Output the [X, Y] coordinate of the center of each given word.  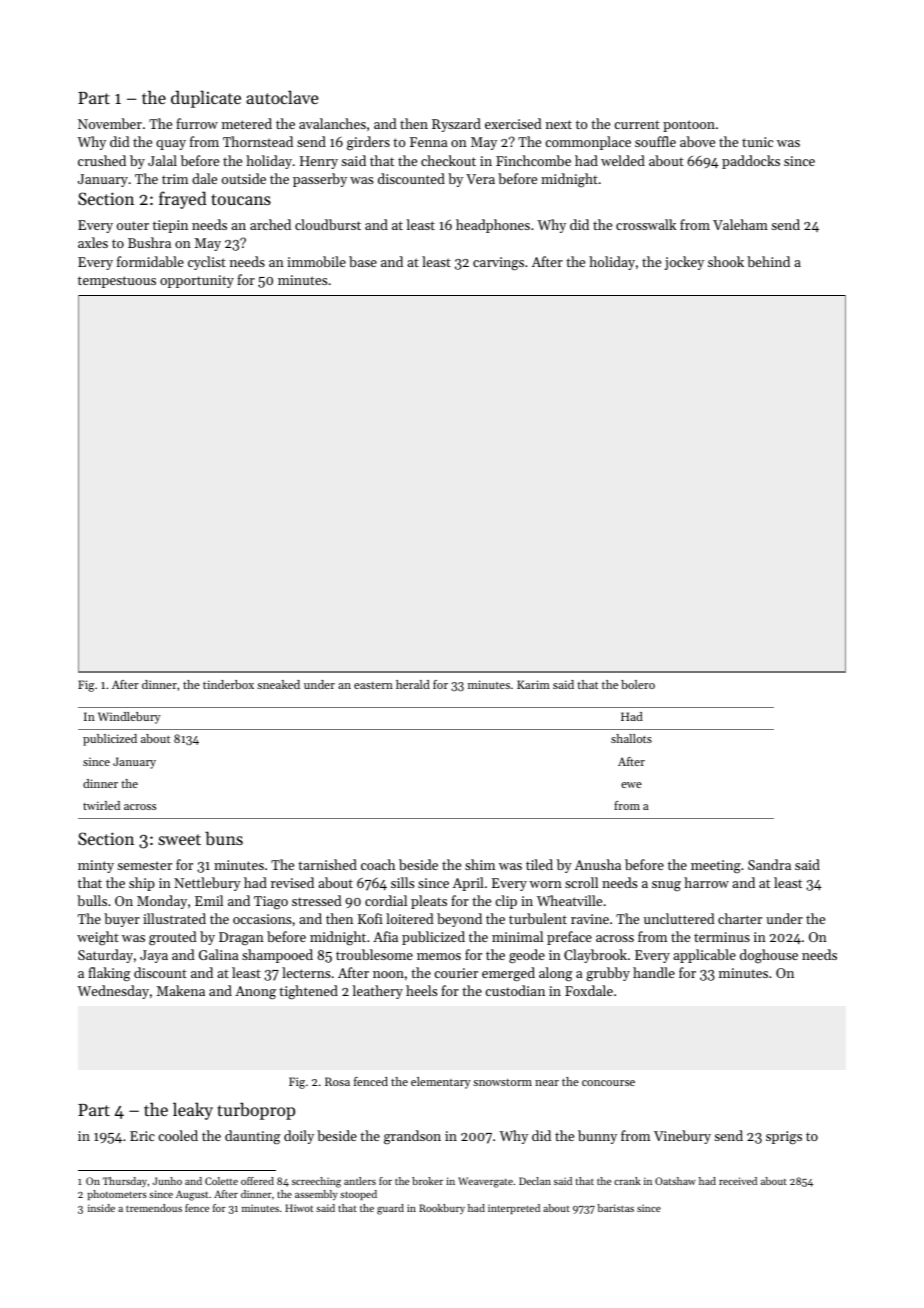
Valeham [740, 224]
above [697, 141]
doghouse [769, 956]
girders [368, 143]
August [192, 1195]
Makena [181, 990]
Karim [533, 684]
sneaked [278, 684]
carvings [498, 264]
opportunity [197, 281]
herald [413, 684]
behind [768, 261]
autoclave [282, 97]
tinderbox [228, 684]
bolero [638, 684]
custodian [515, 990]
